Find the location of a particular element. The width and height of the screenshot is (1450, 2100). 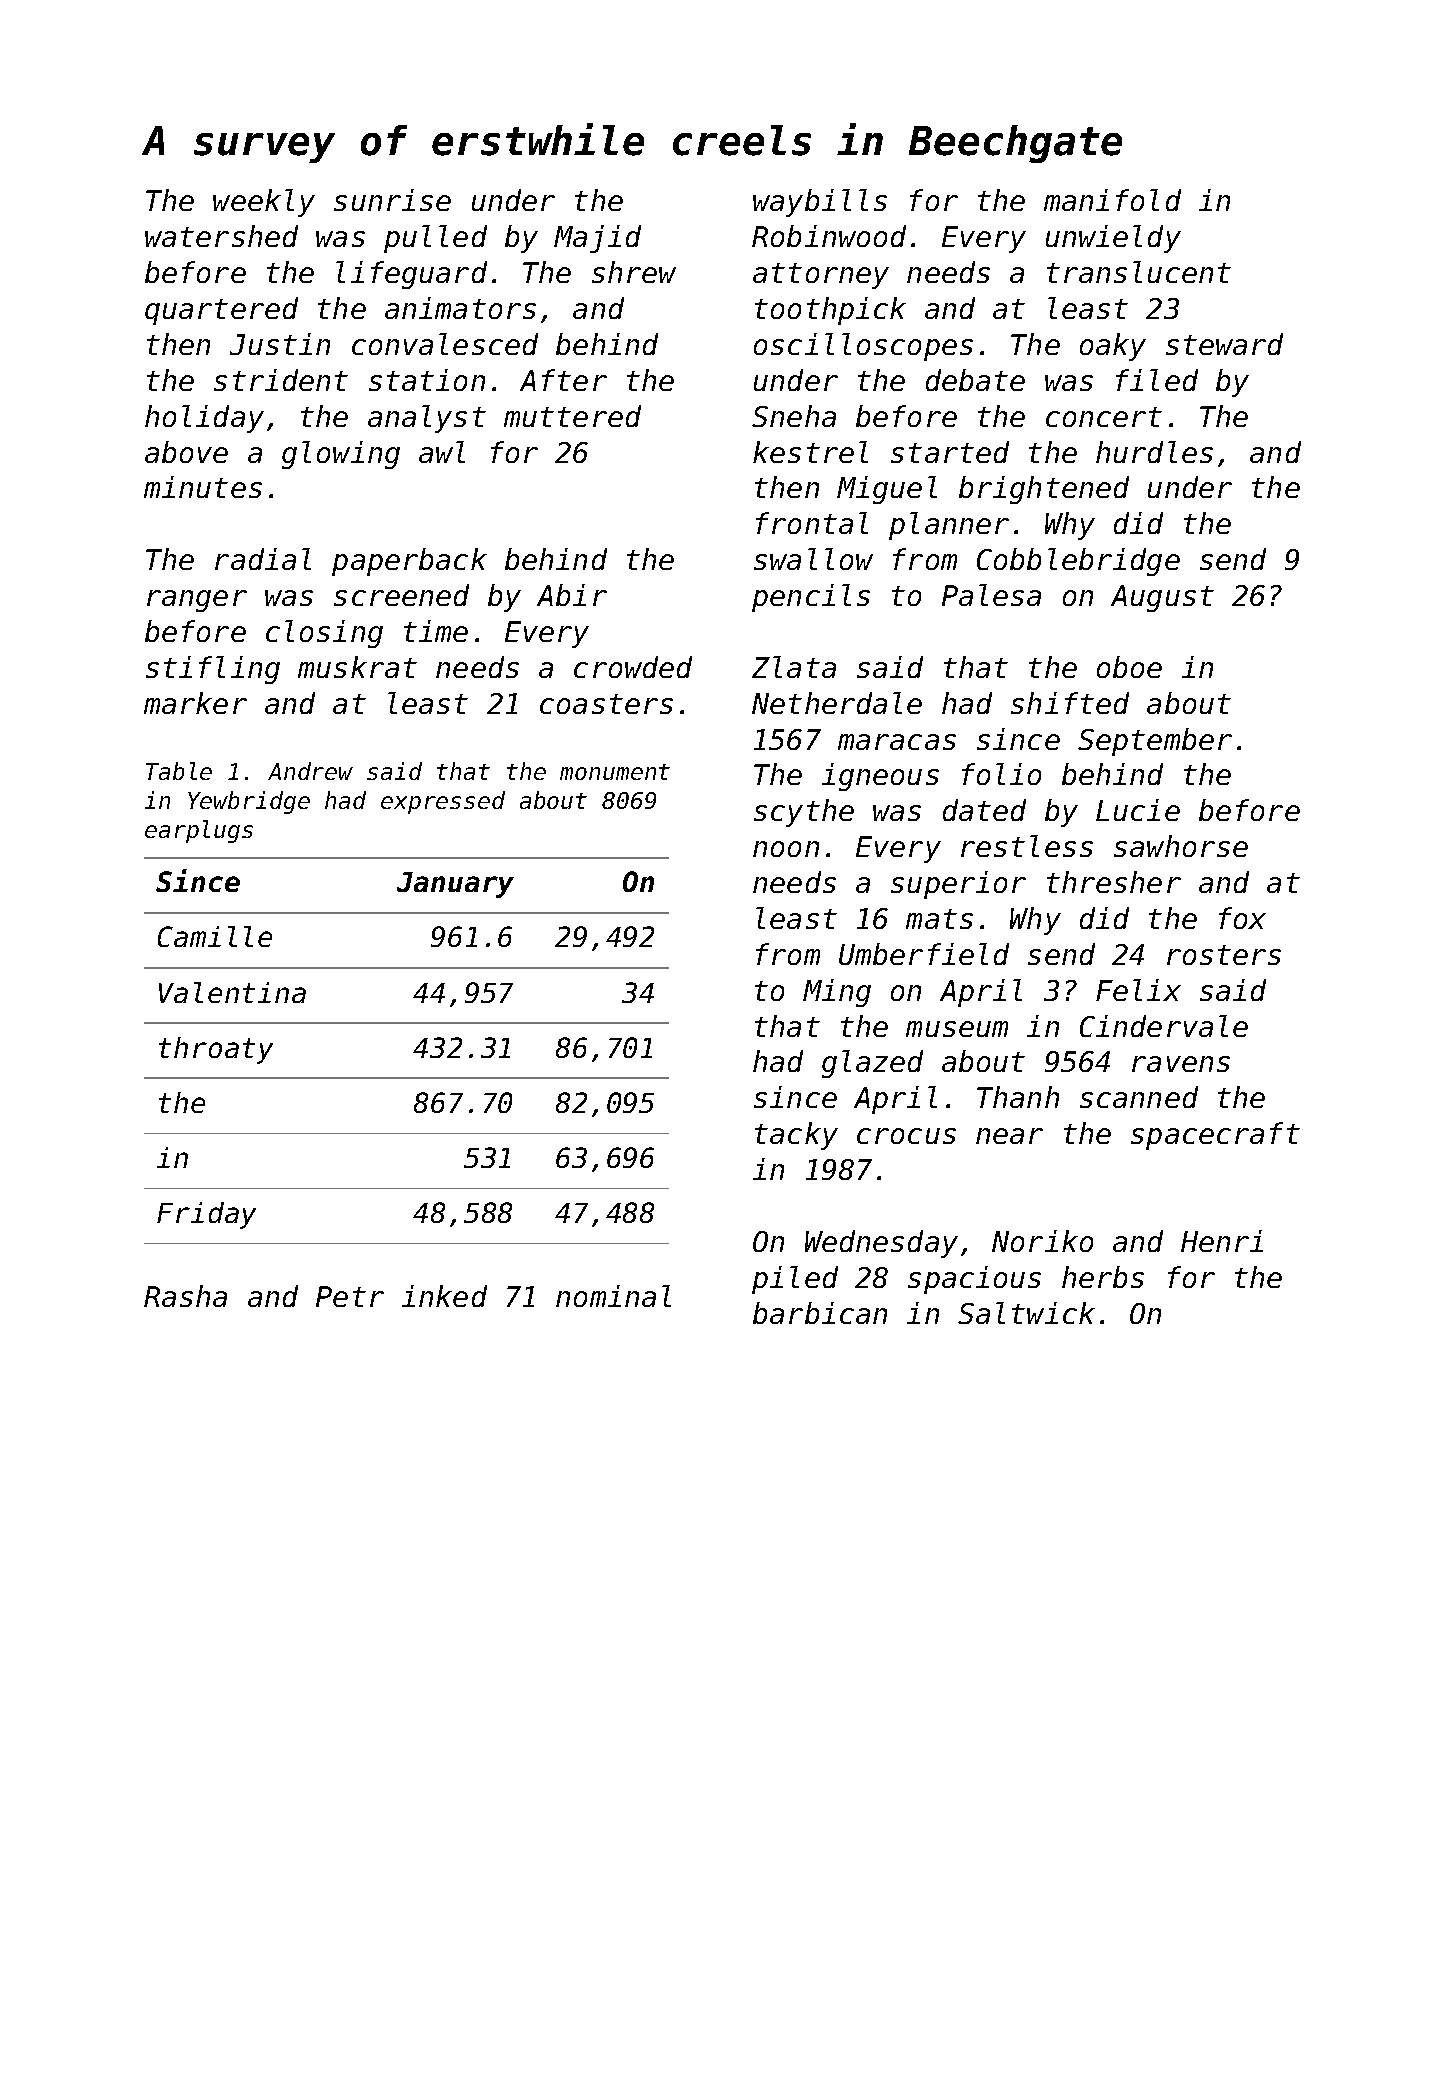

closing is located at coordinates (324, 634).
